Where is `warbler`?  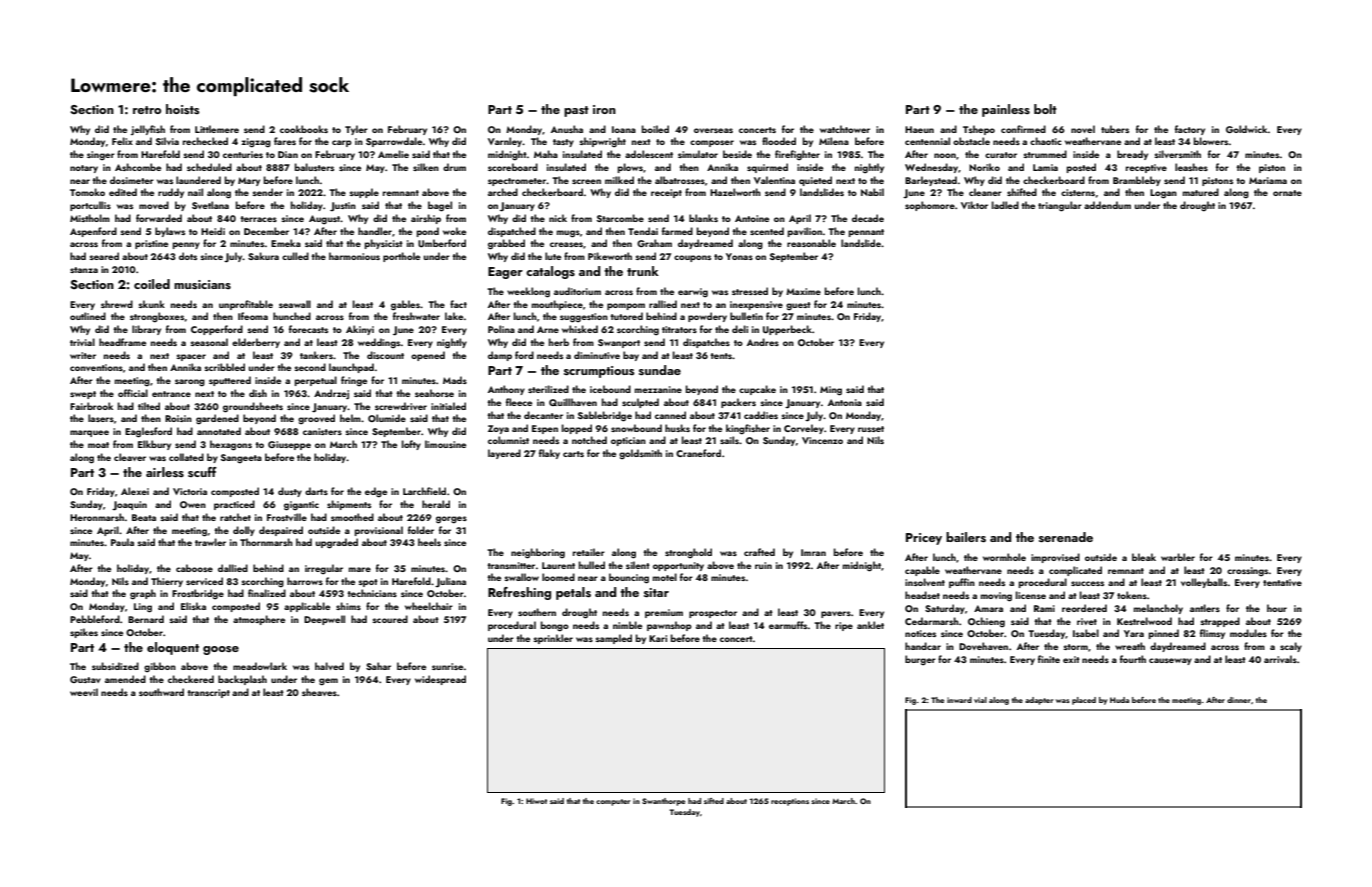
warbler is located at coordinates (1178, 557).
